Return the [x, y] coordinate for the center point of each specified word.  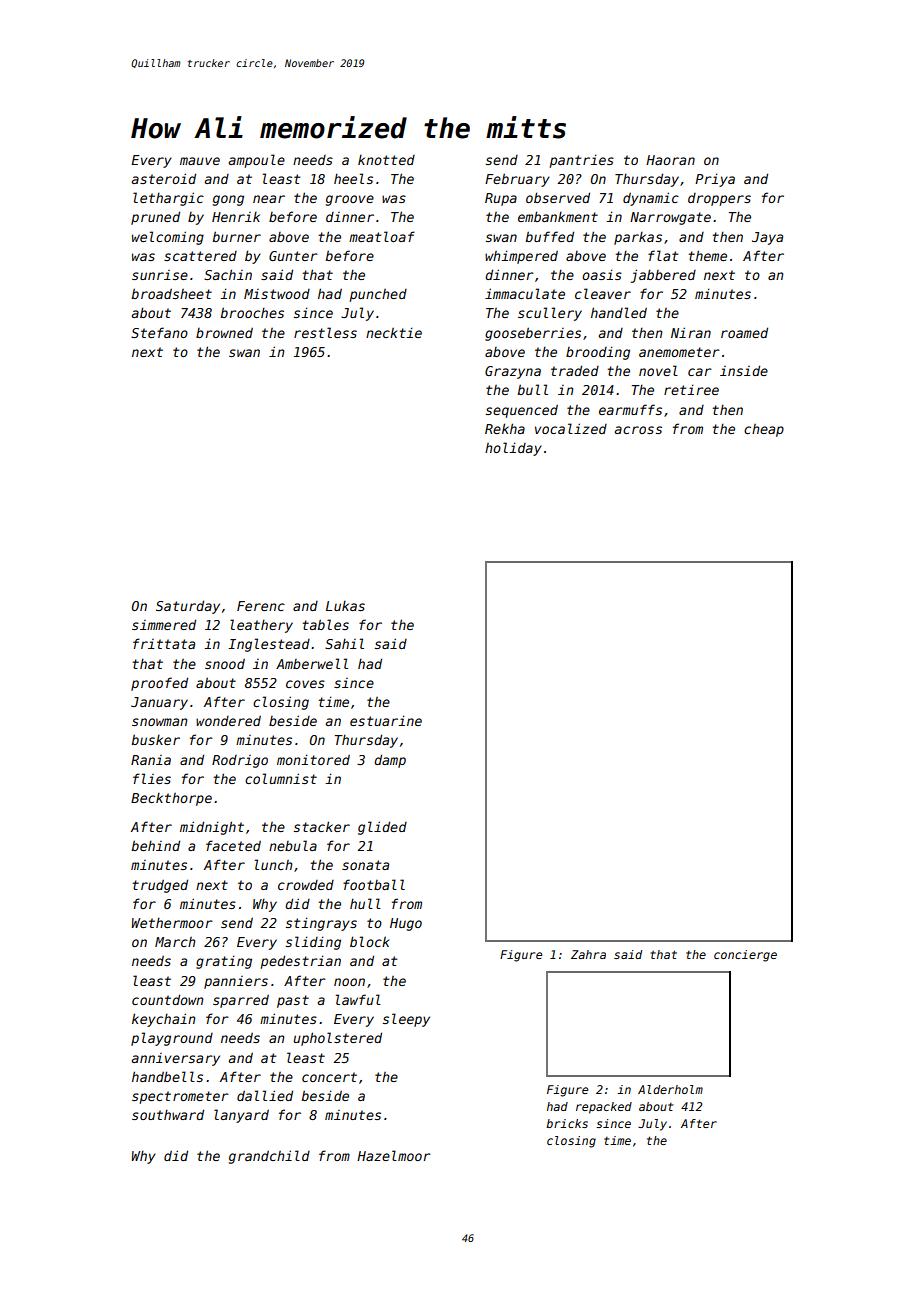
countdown [167, 999]
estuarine [386, 720]
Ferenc [261, 606]
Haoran [670, 160]
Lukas [345, 606]
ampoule [257, 161]
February [517, 180]
